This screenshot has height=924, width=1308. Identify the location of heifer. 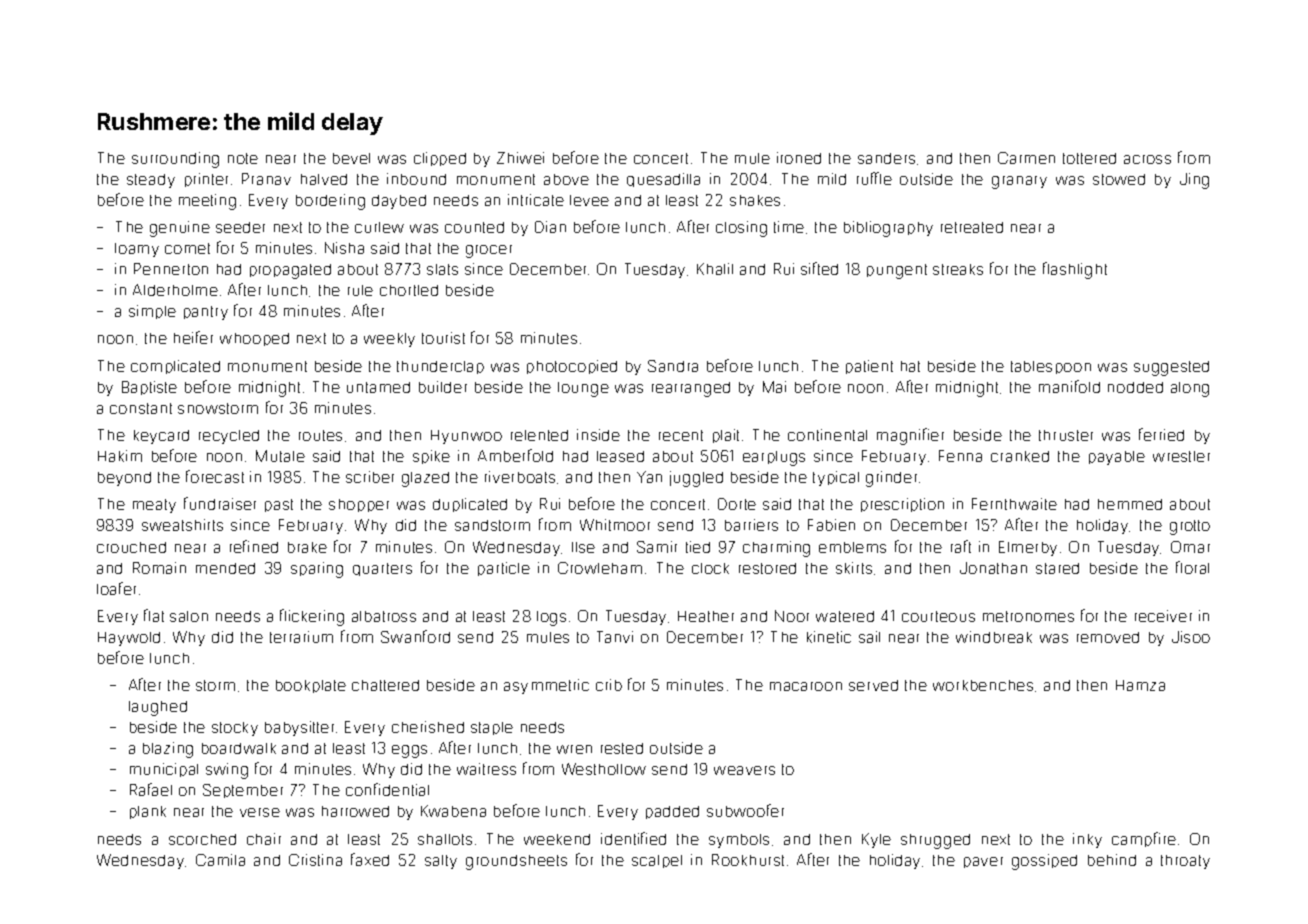
(193, 337).
